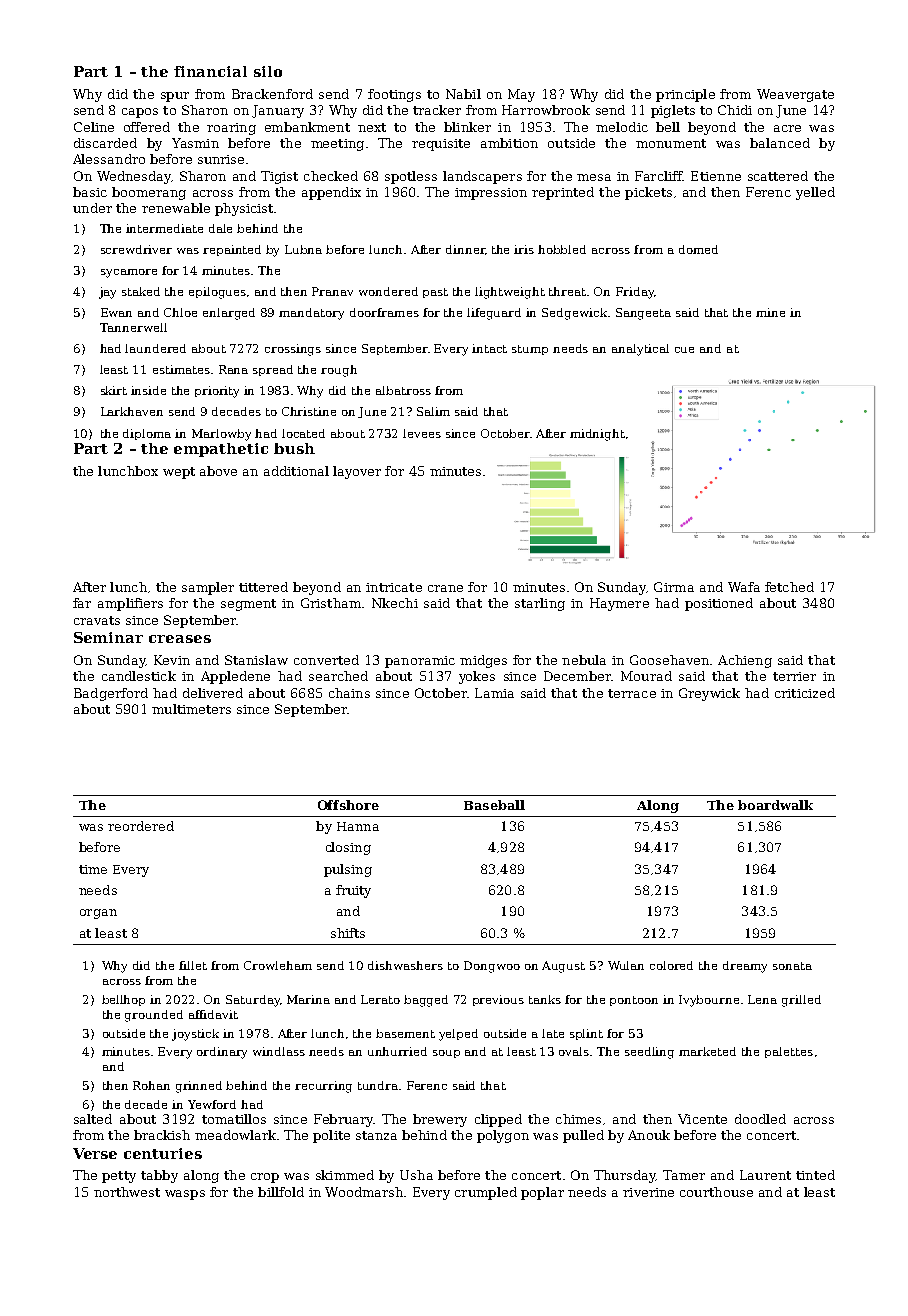 The image size is (908, 1316). Describe the element at coordinates (685, 95) in the image. I see `principle` at that location.
